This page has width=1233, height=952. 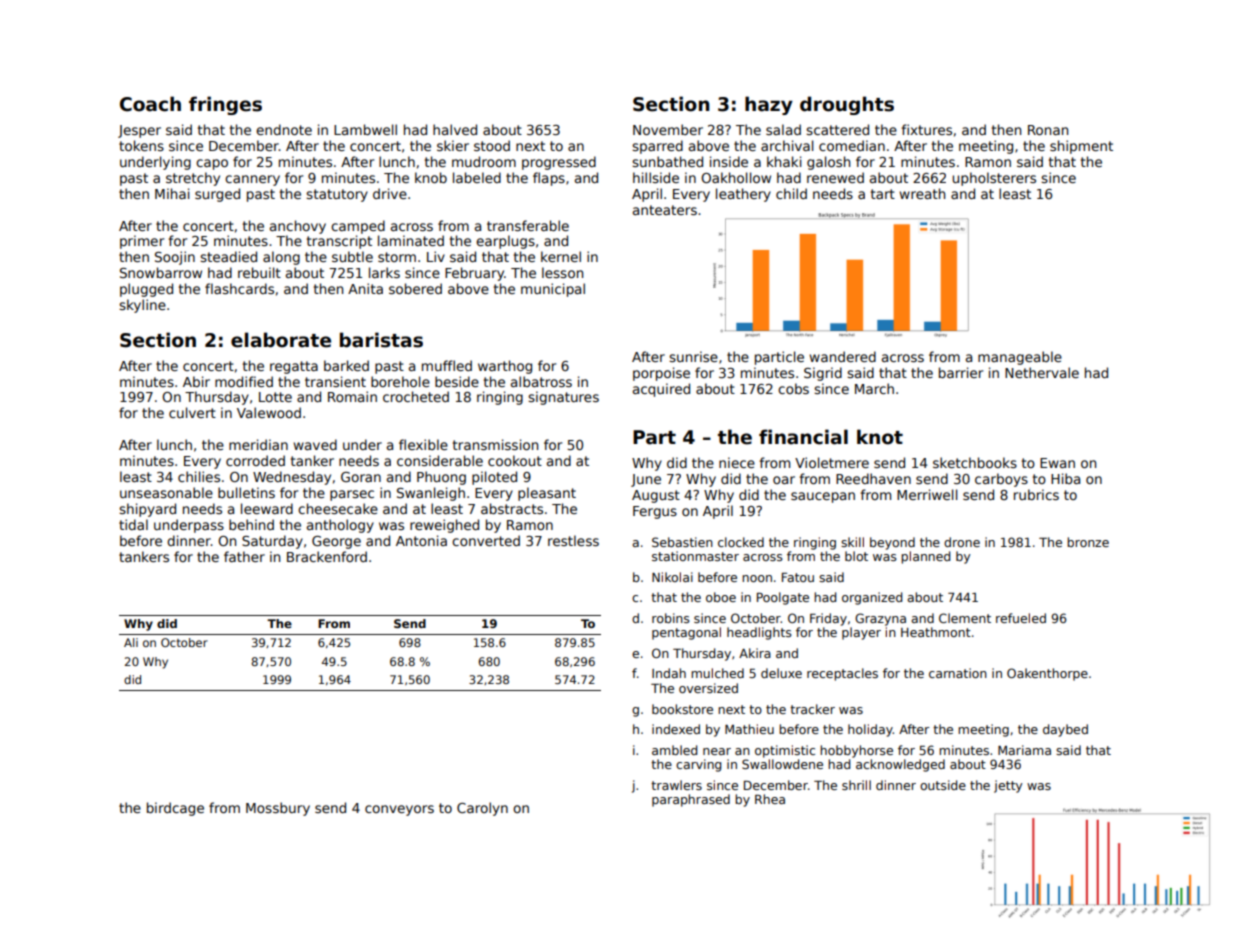 I want to click on barrier, so click(x=961, y=372).
